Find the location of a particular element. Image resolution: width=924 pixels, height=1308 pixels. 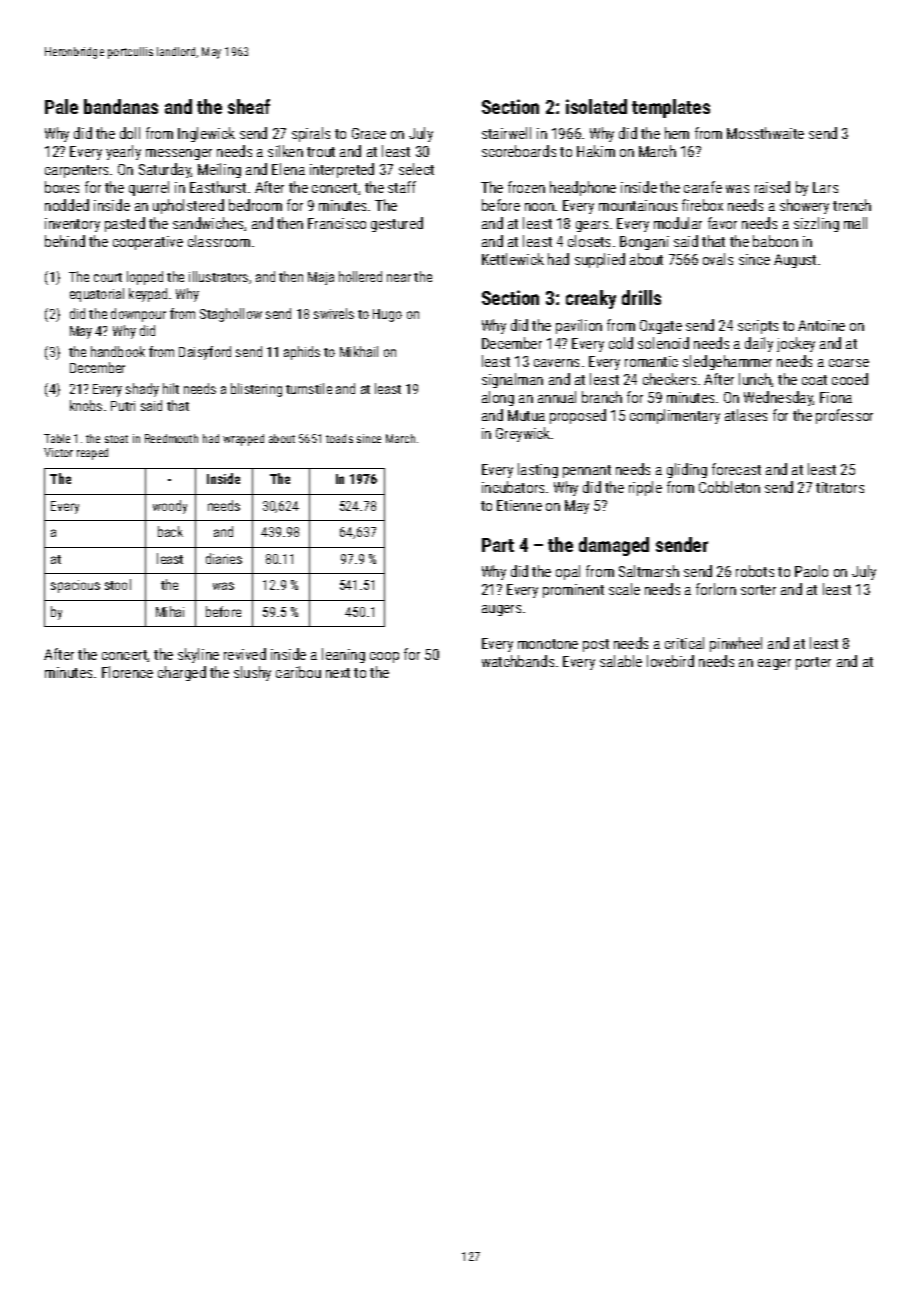

augers is located at coordinates (501, 610).
